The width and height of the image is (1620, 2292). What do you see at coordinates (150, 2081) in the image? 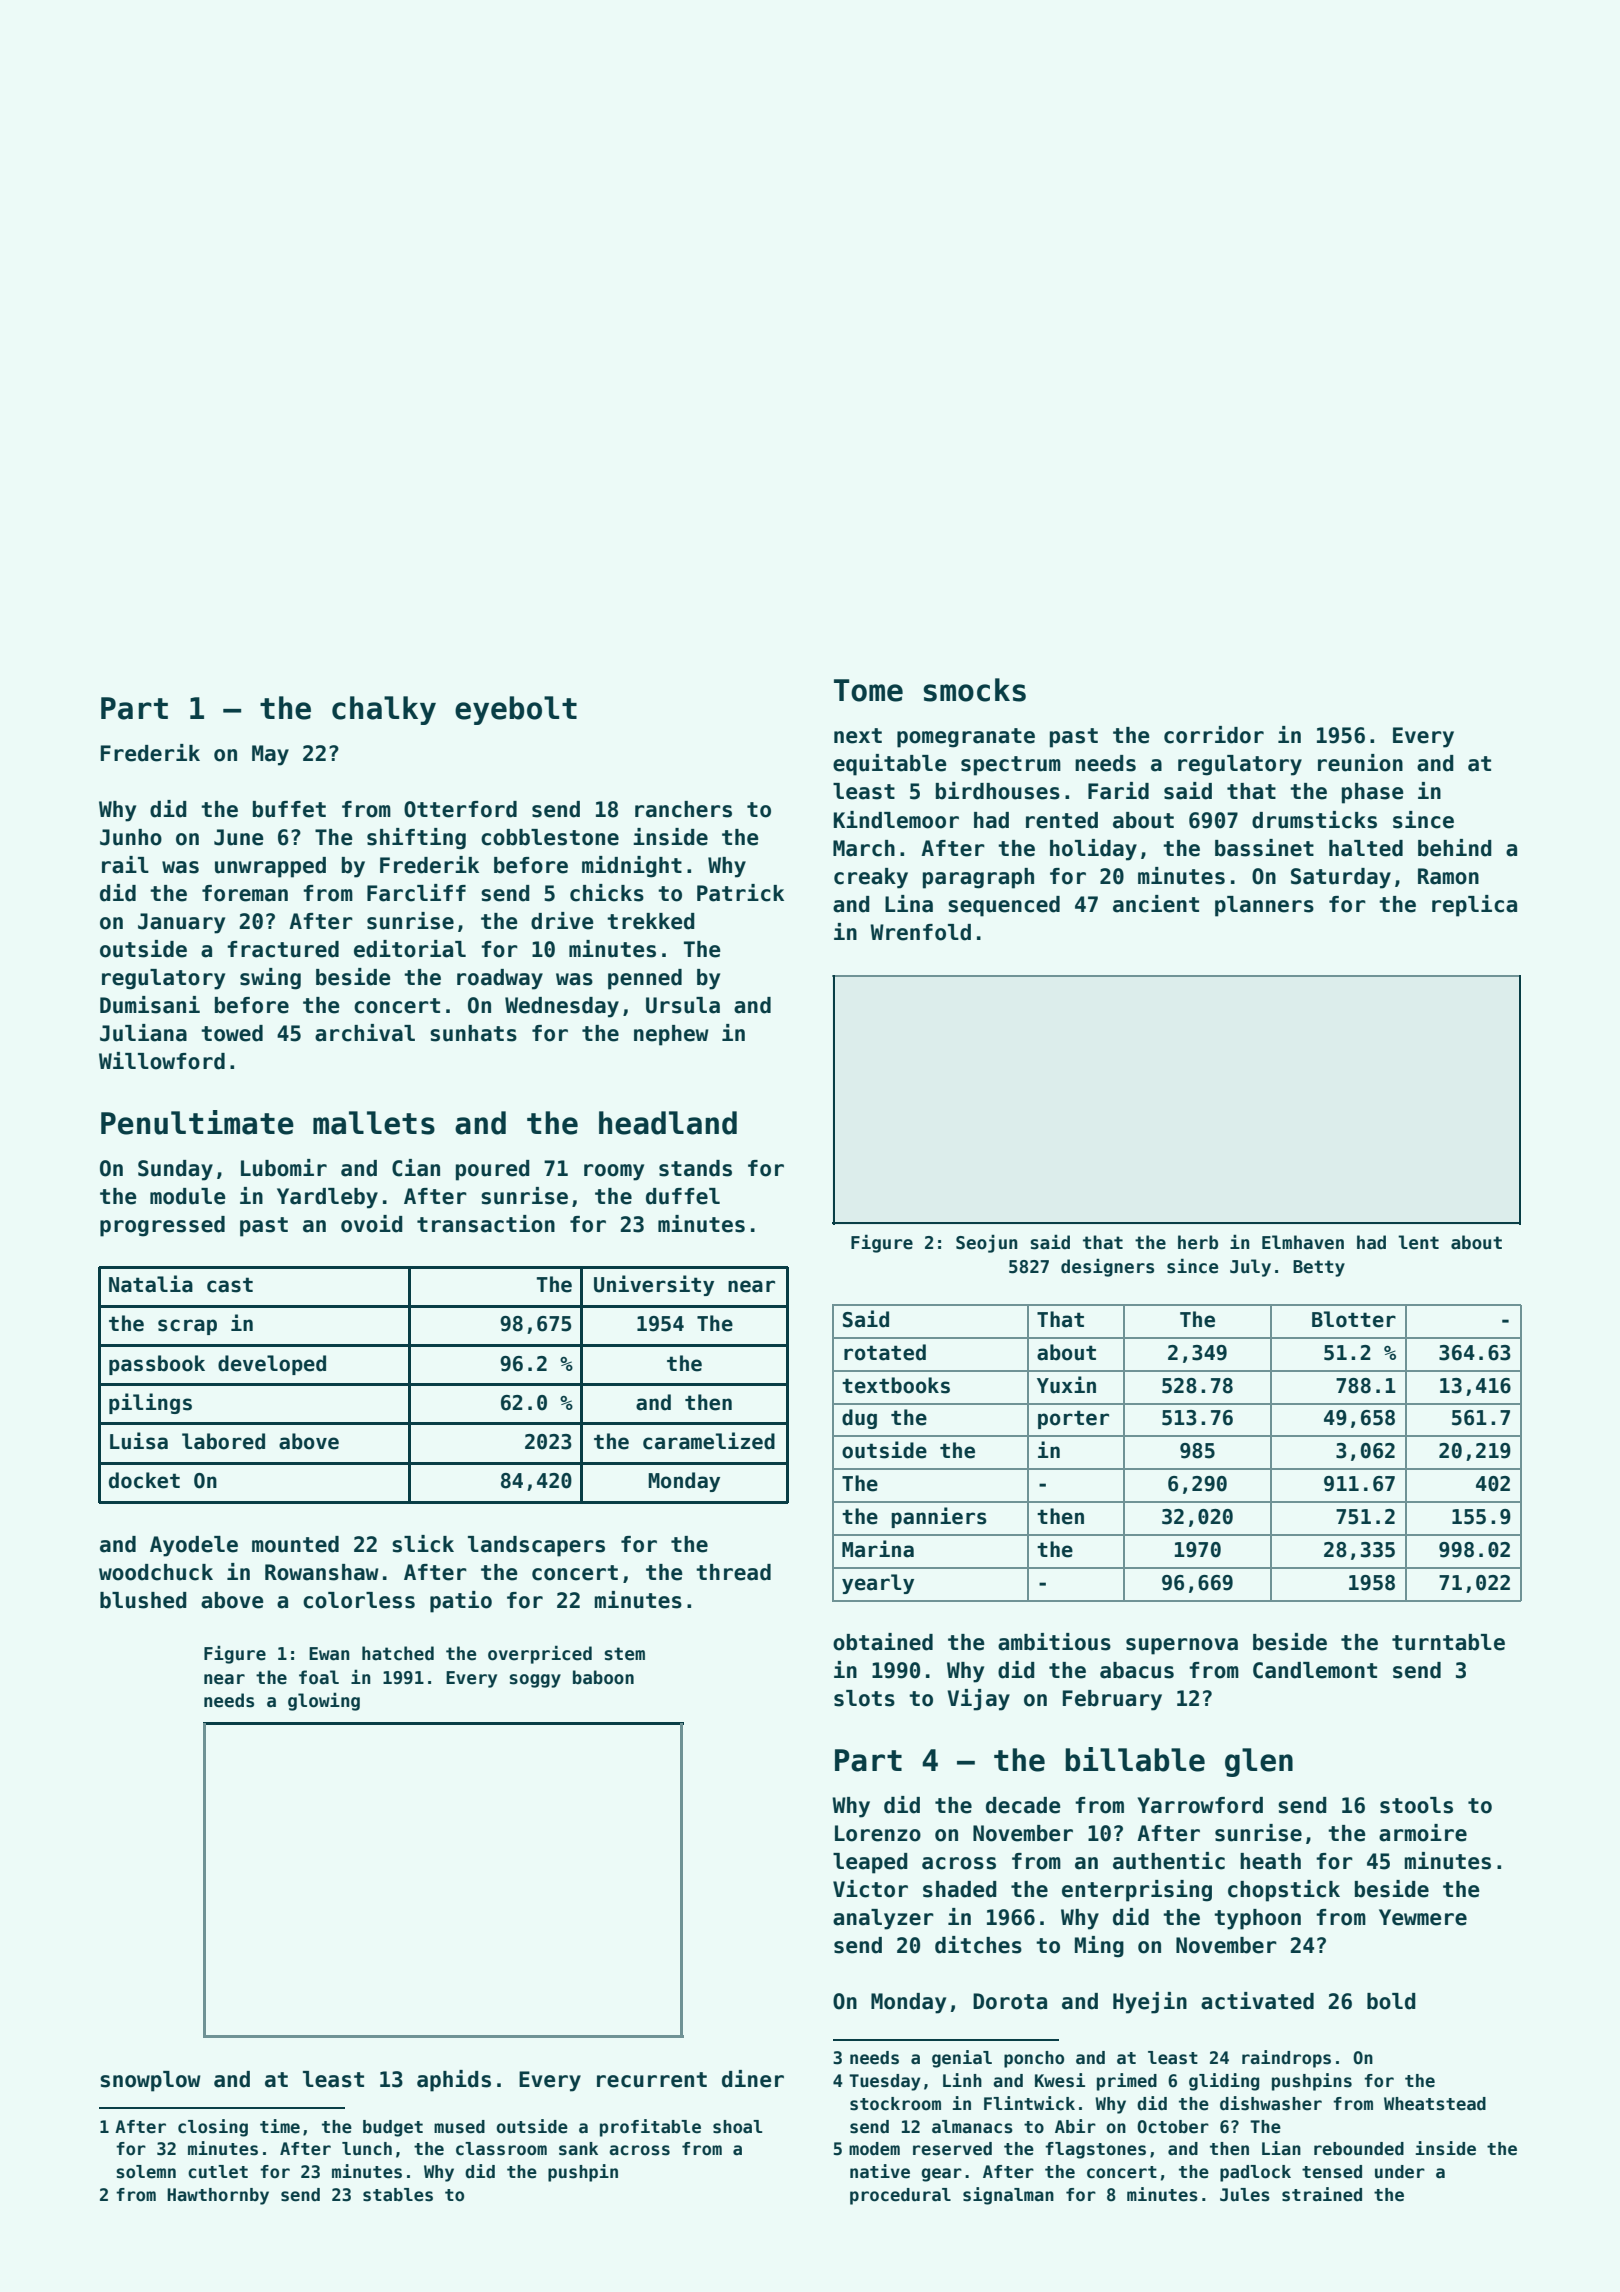
I see `snowplow` at bounding box center [150, 2081].
